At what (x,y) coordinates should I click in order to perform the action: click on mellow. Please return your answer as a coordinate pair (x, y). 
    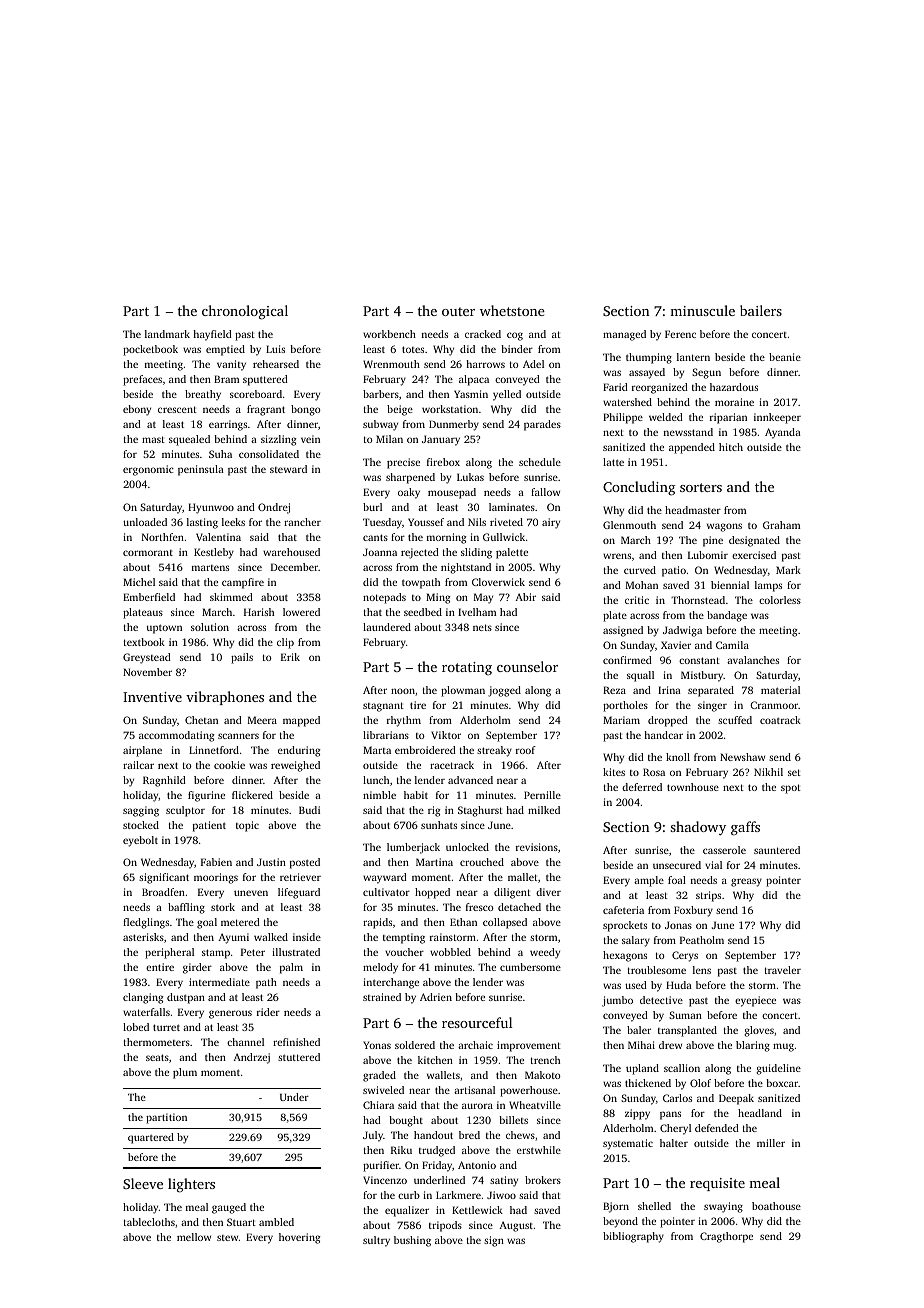
    Looking at the image, I should click on (194, 1237).
